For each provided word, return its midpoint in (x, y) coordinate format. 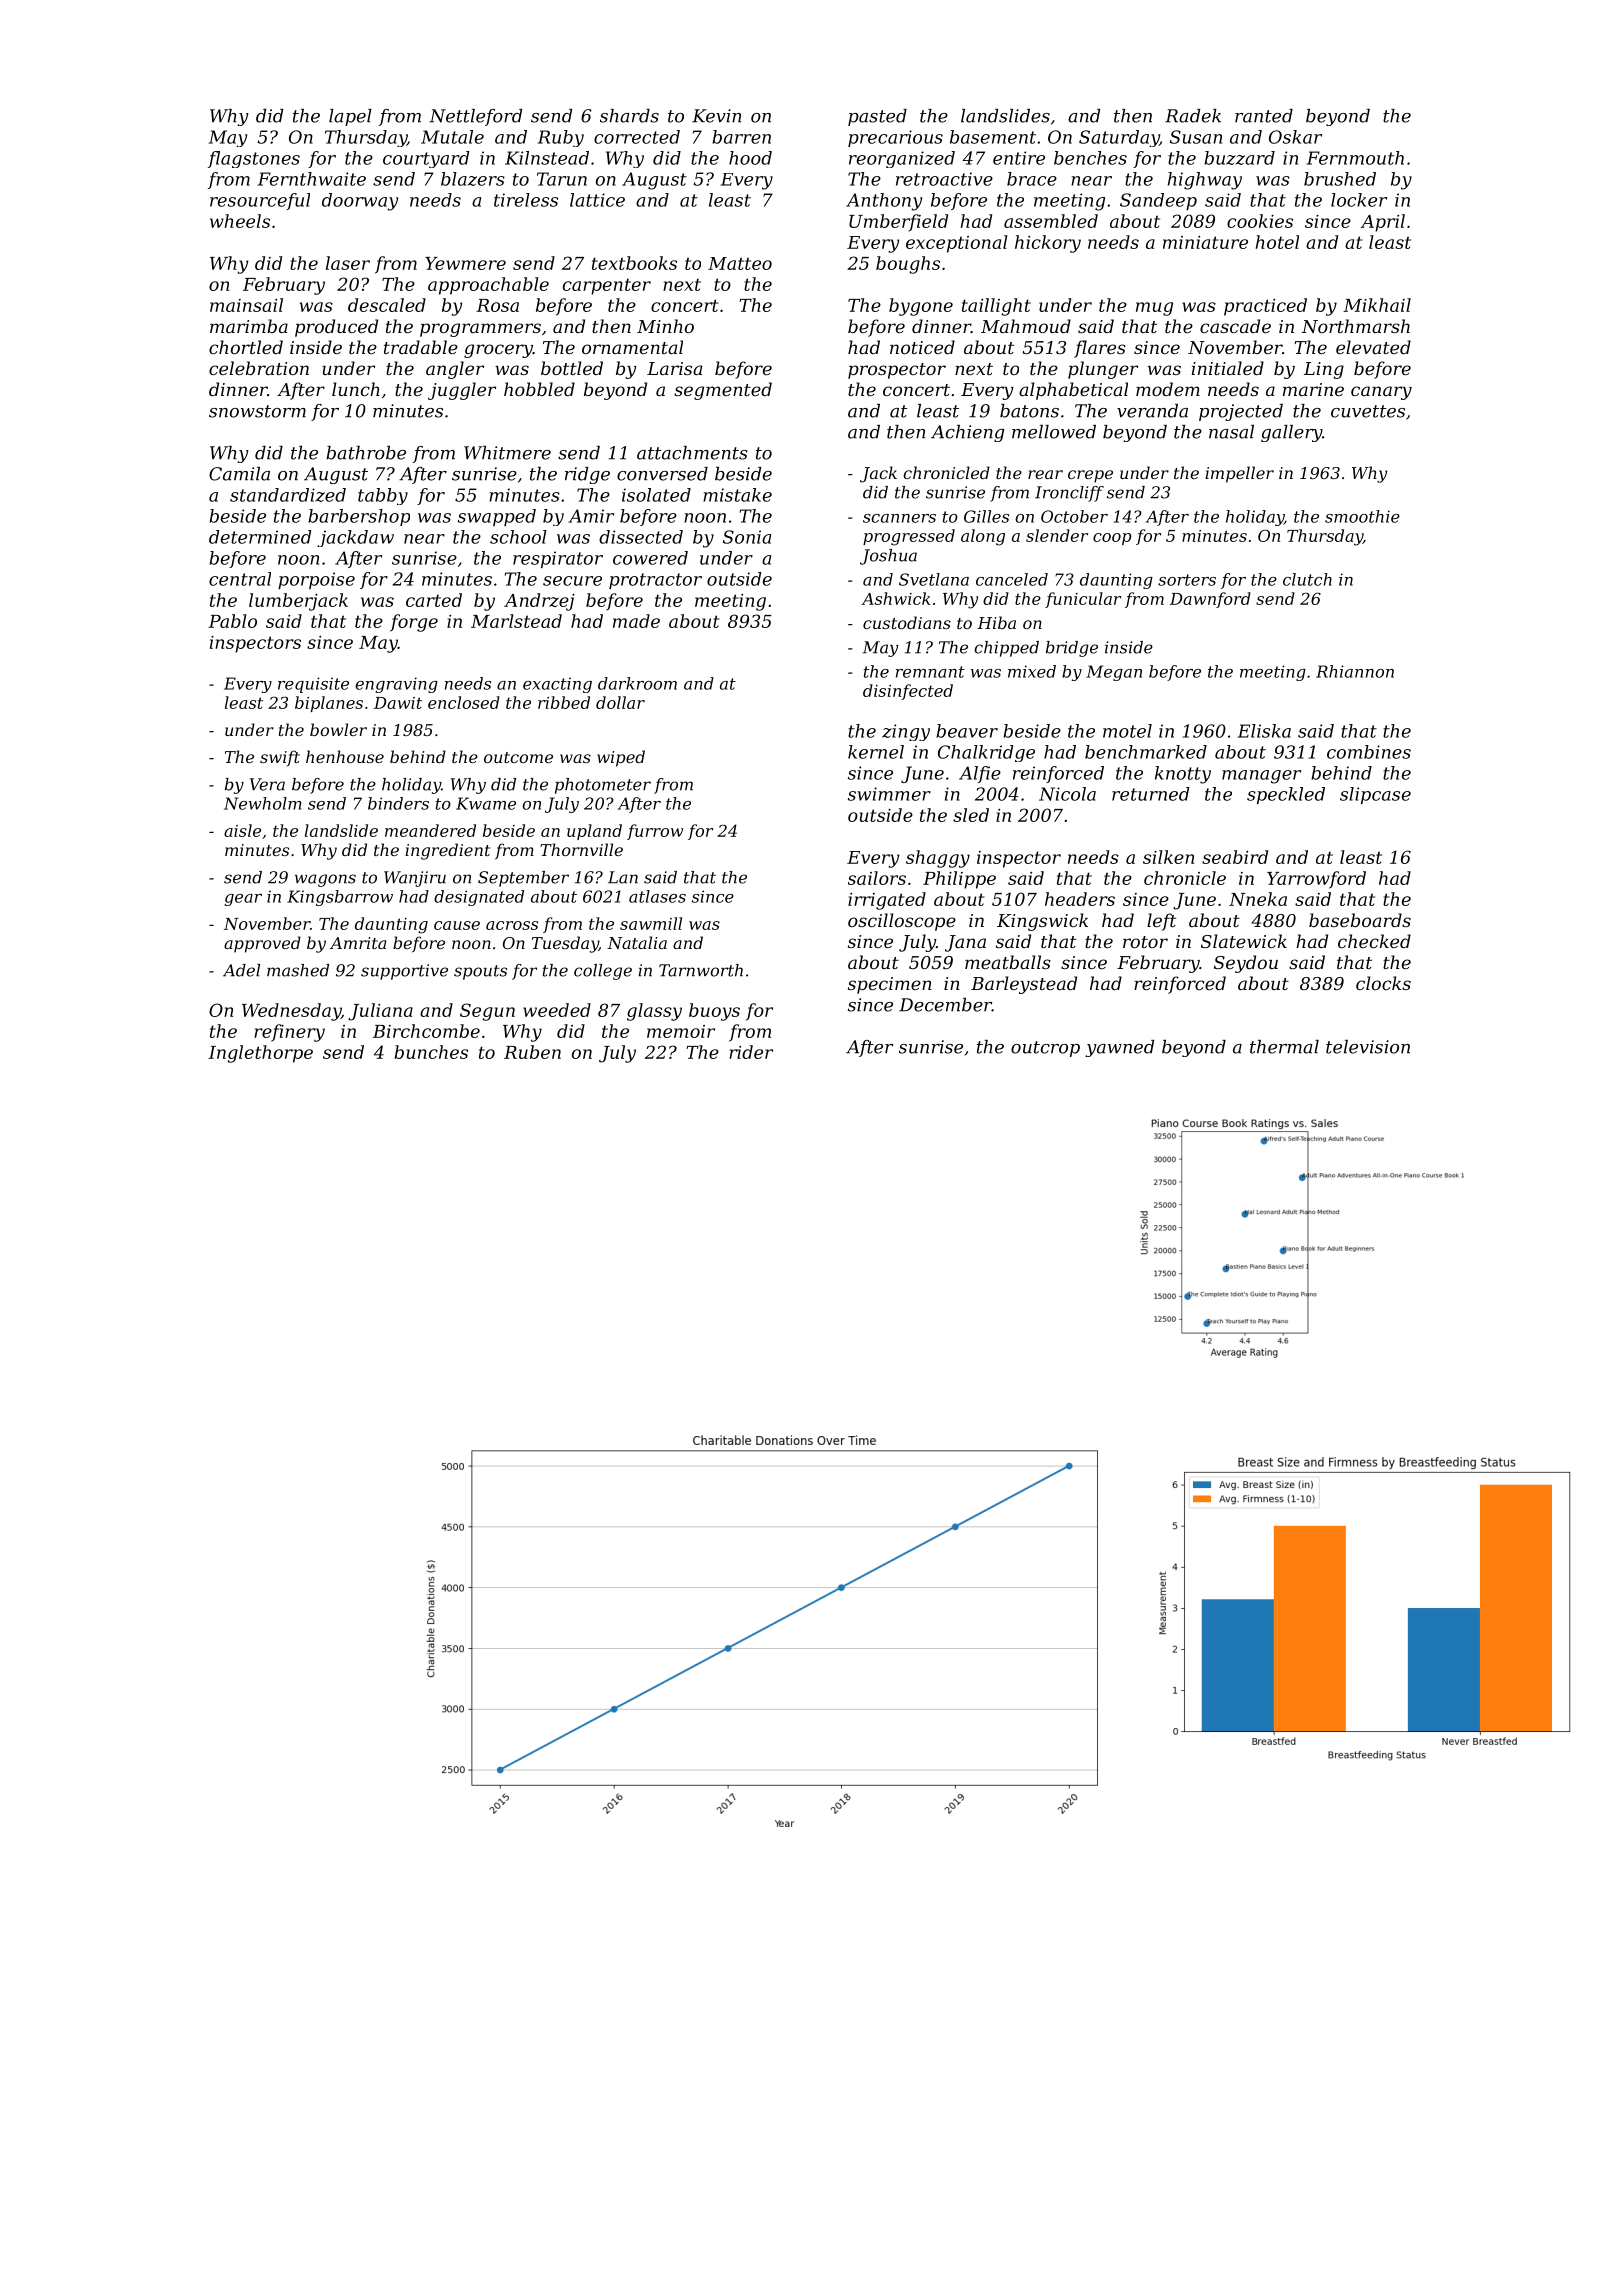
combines (1369, 752)
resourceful (260, 201)
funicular (1083, 600)
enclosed (464, 702)
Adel (241, 970)
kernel (876, 752)
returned (1151, 794)
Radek (1193, 116)
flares (1100, 349)
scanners (899, 518)
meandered (430, 830)
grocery (498, 351)
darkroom (637, 683)
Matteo (740, 263)
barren (741, 137)
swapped (497, 517)
